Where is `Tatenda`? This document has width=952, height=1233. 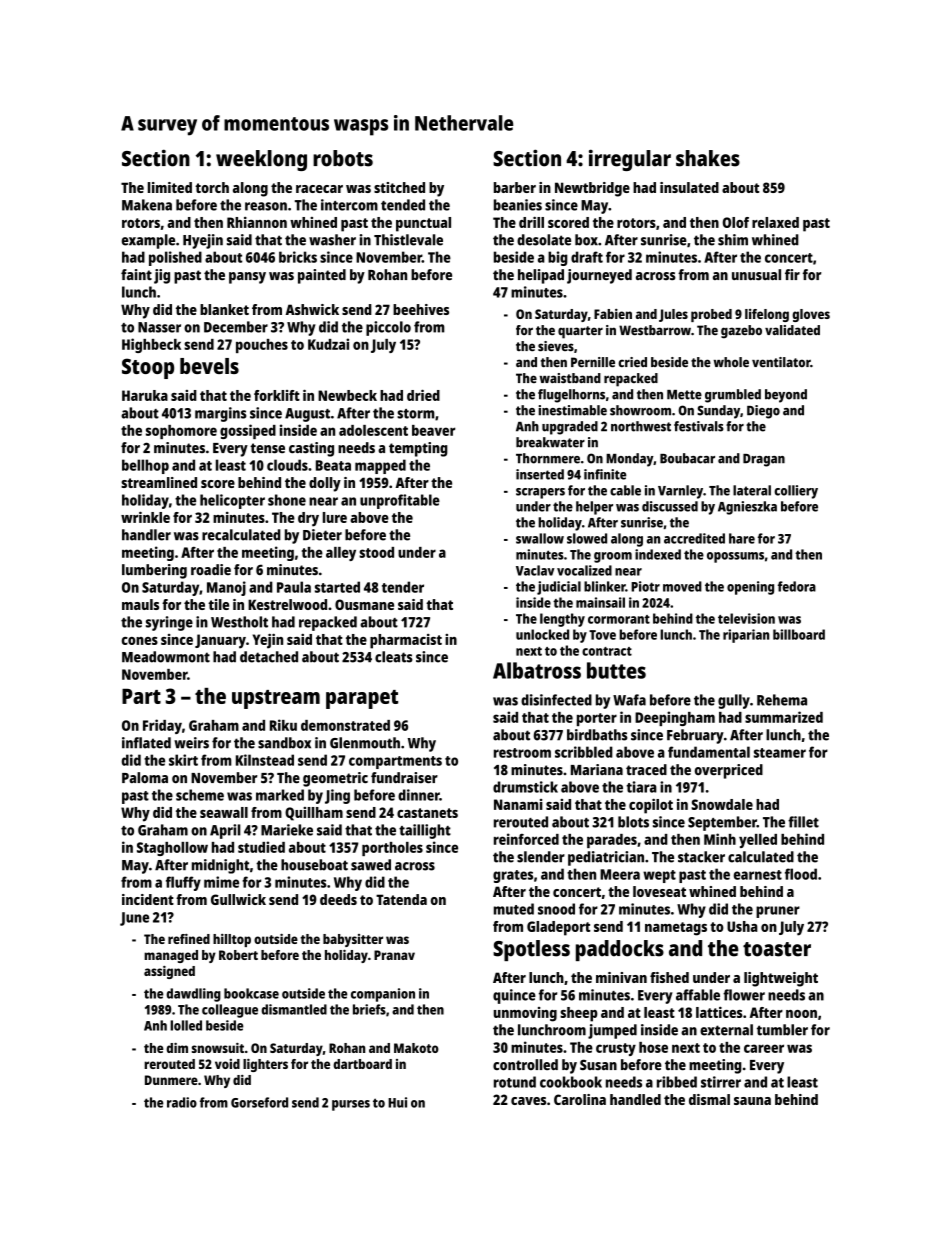 Tatenda is located at coordinates (401, 899).
